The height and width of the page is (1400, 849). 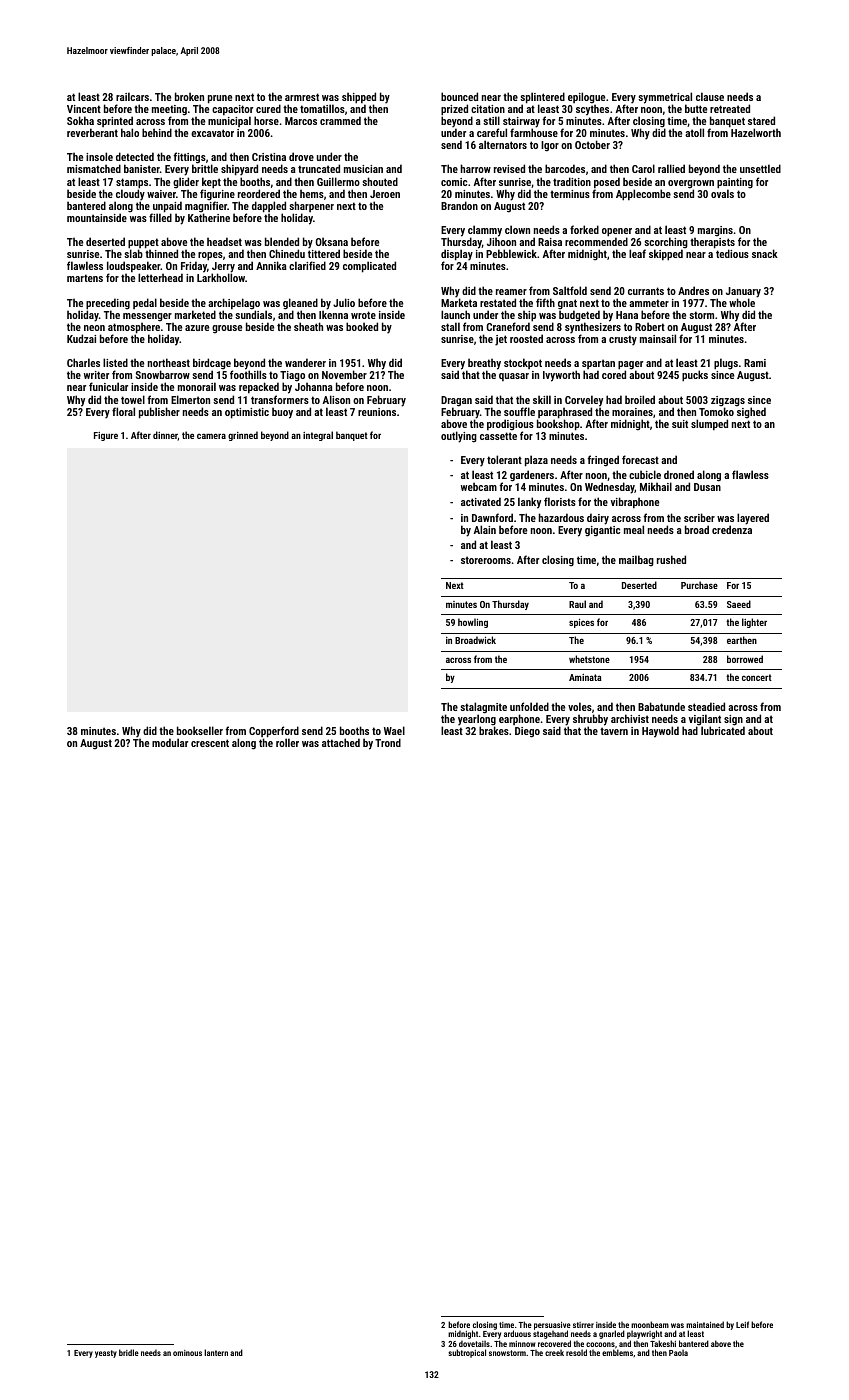 What do you see at coordinates (467, 1353) in the page?
I see `subtropical` at bounding box center [467, 1353].
